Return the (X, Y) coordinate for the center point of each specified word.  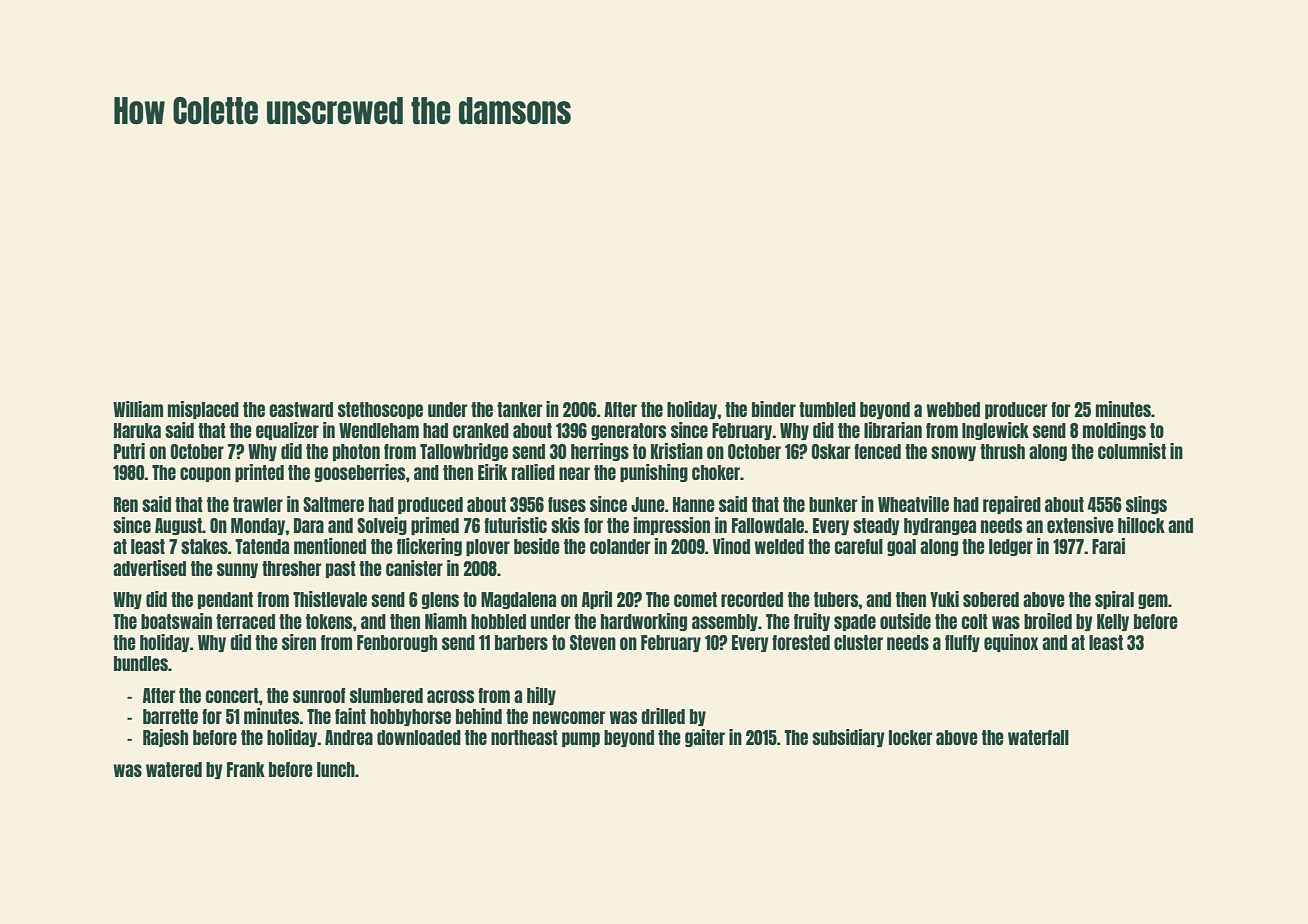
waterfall (1038, 737)
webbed (953, 409)
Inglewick (995, 431)
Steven (593, 642)
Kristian (677, 451)
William (138, 409)
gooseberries (360, 473)
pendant (225, 600)
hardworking (644, 622)
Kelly (1113, 622)
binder (774, 409)
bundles (141, 663)
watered (174, 769)
